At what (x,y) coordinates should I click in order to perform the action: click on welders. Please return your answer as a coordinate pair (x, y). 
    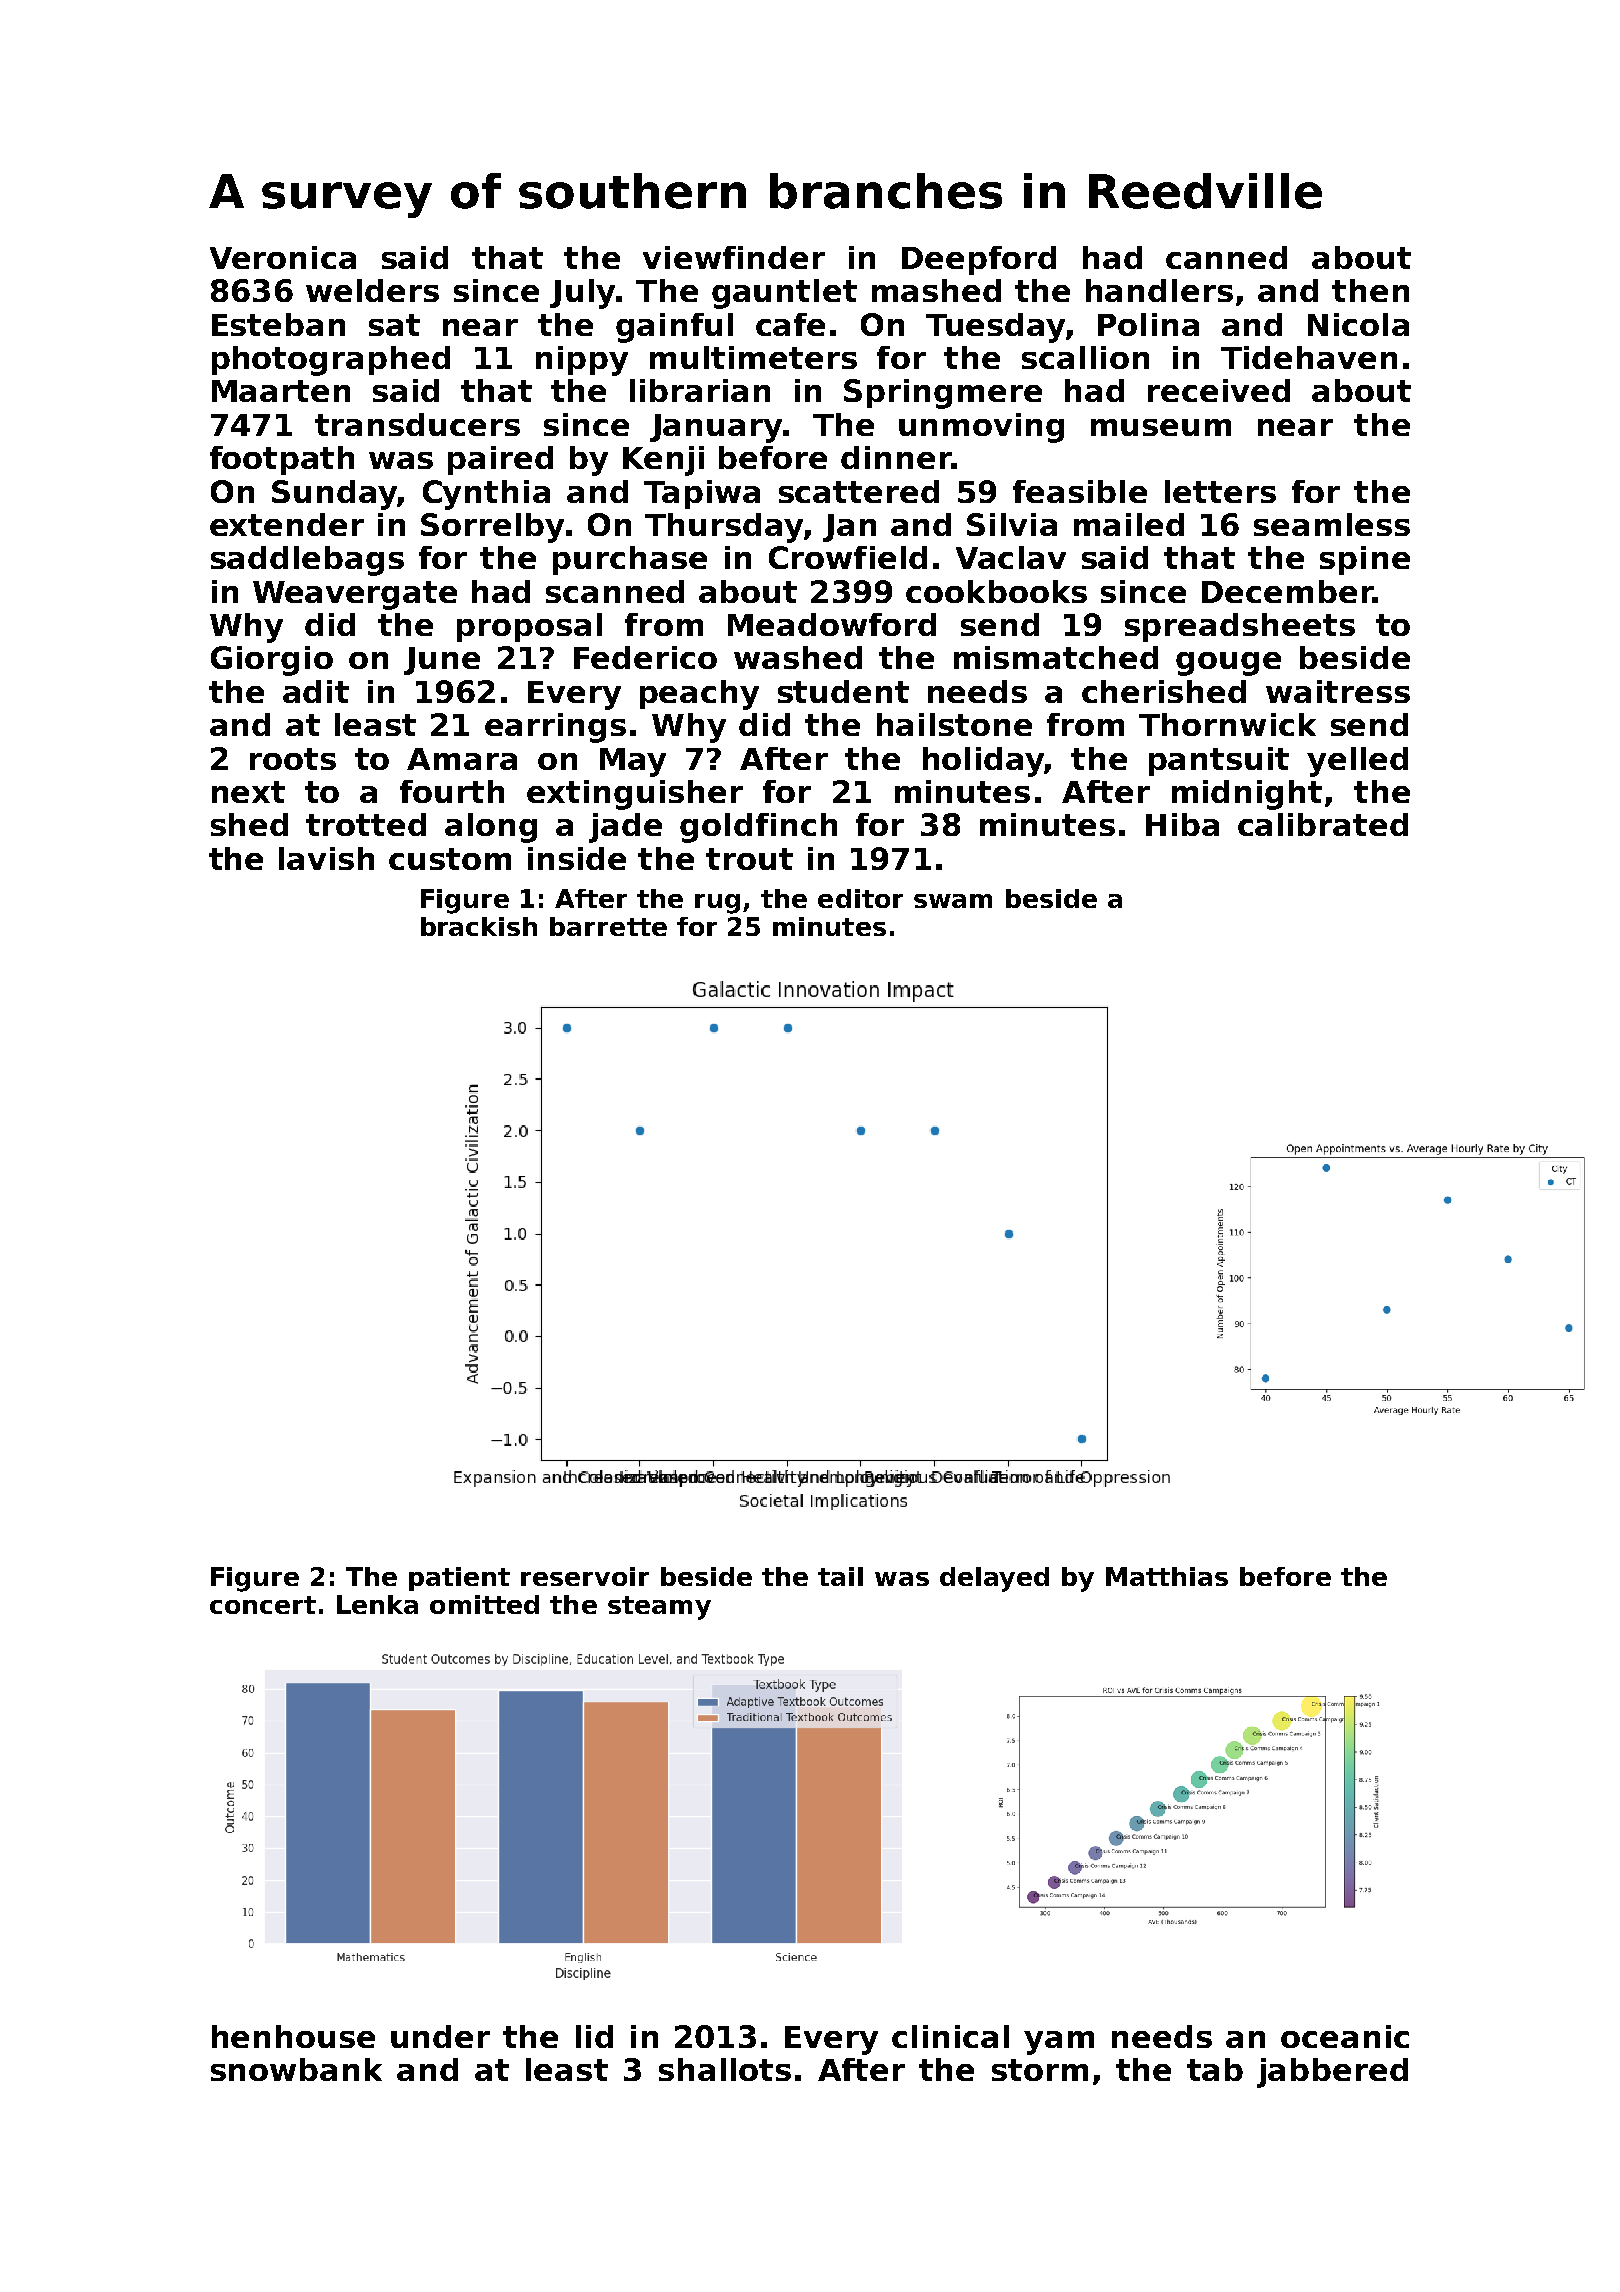
    Looking at the image, I should click on (372, 290).
